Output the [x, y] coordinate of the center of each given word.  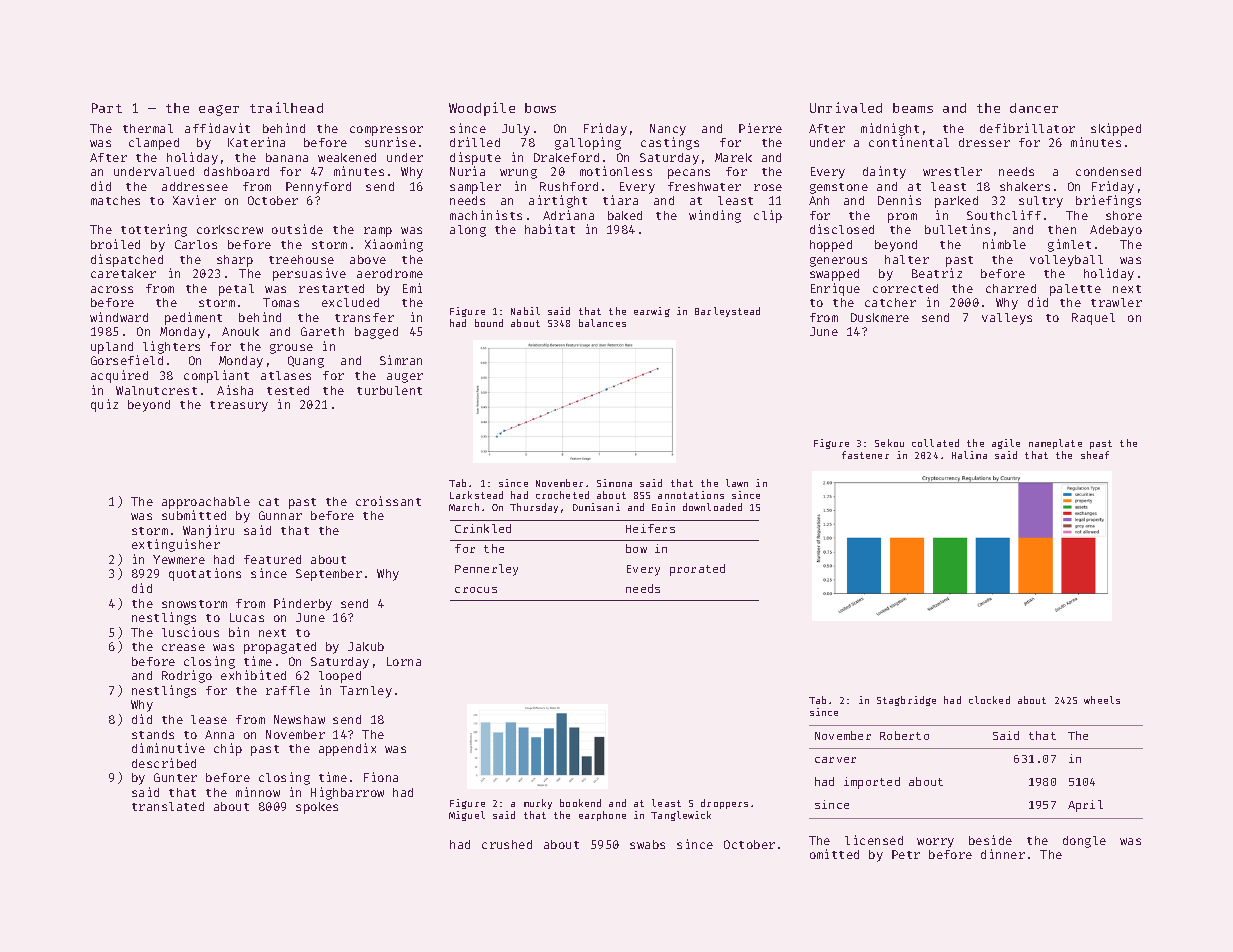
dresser [984, 142]
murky [538, 804]
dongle [1084, 842]
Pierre [760, 128]
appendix [347, 749]
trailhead [286, 107]
